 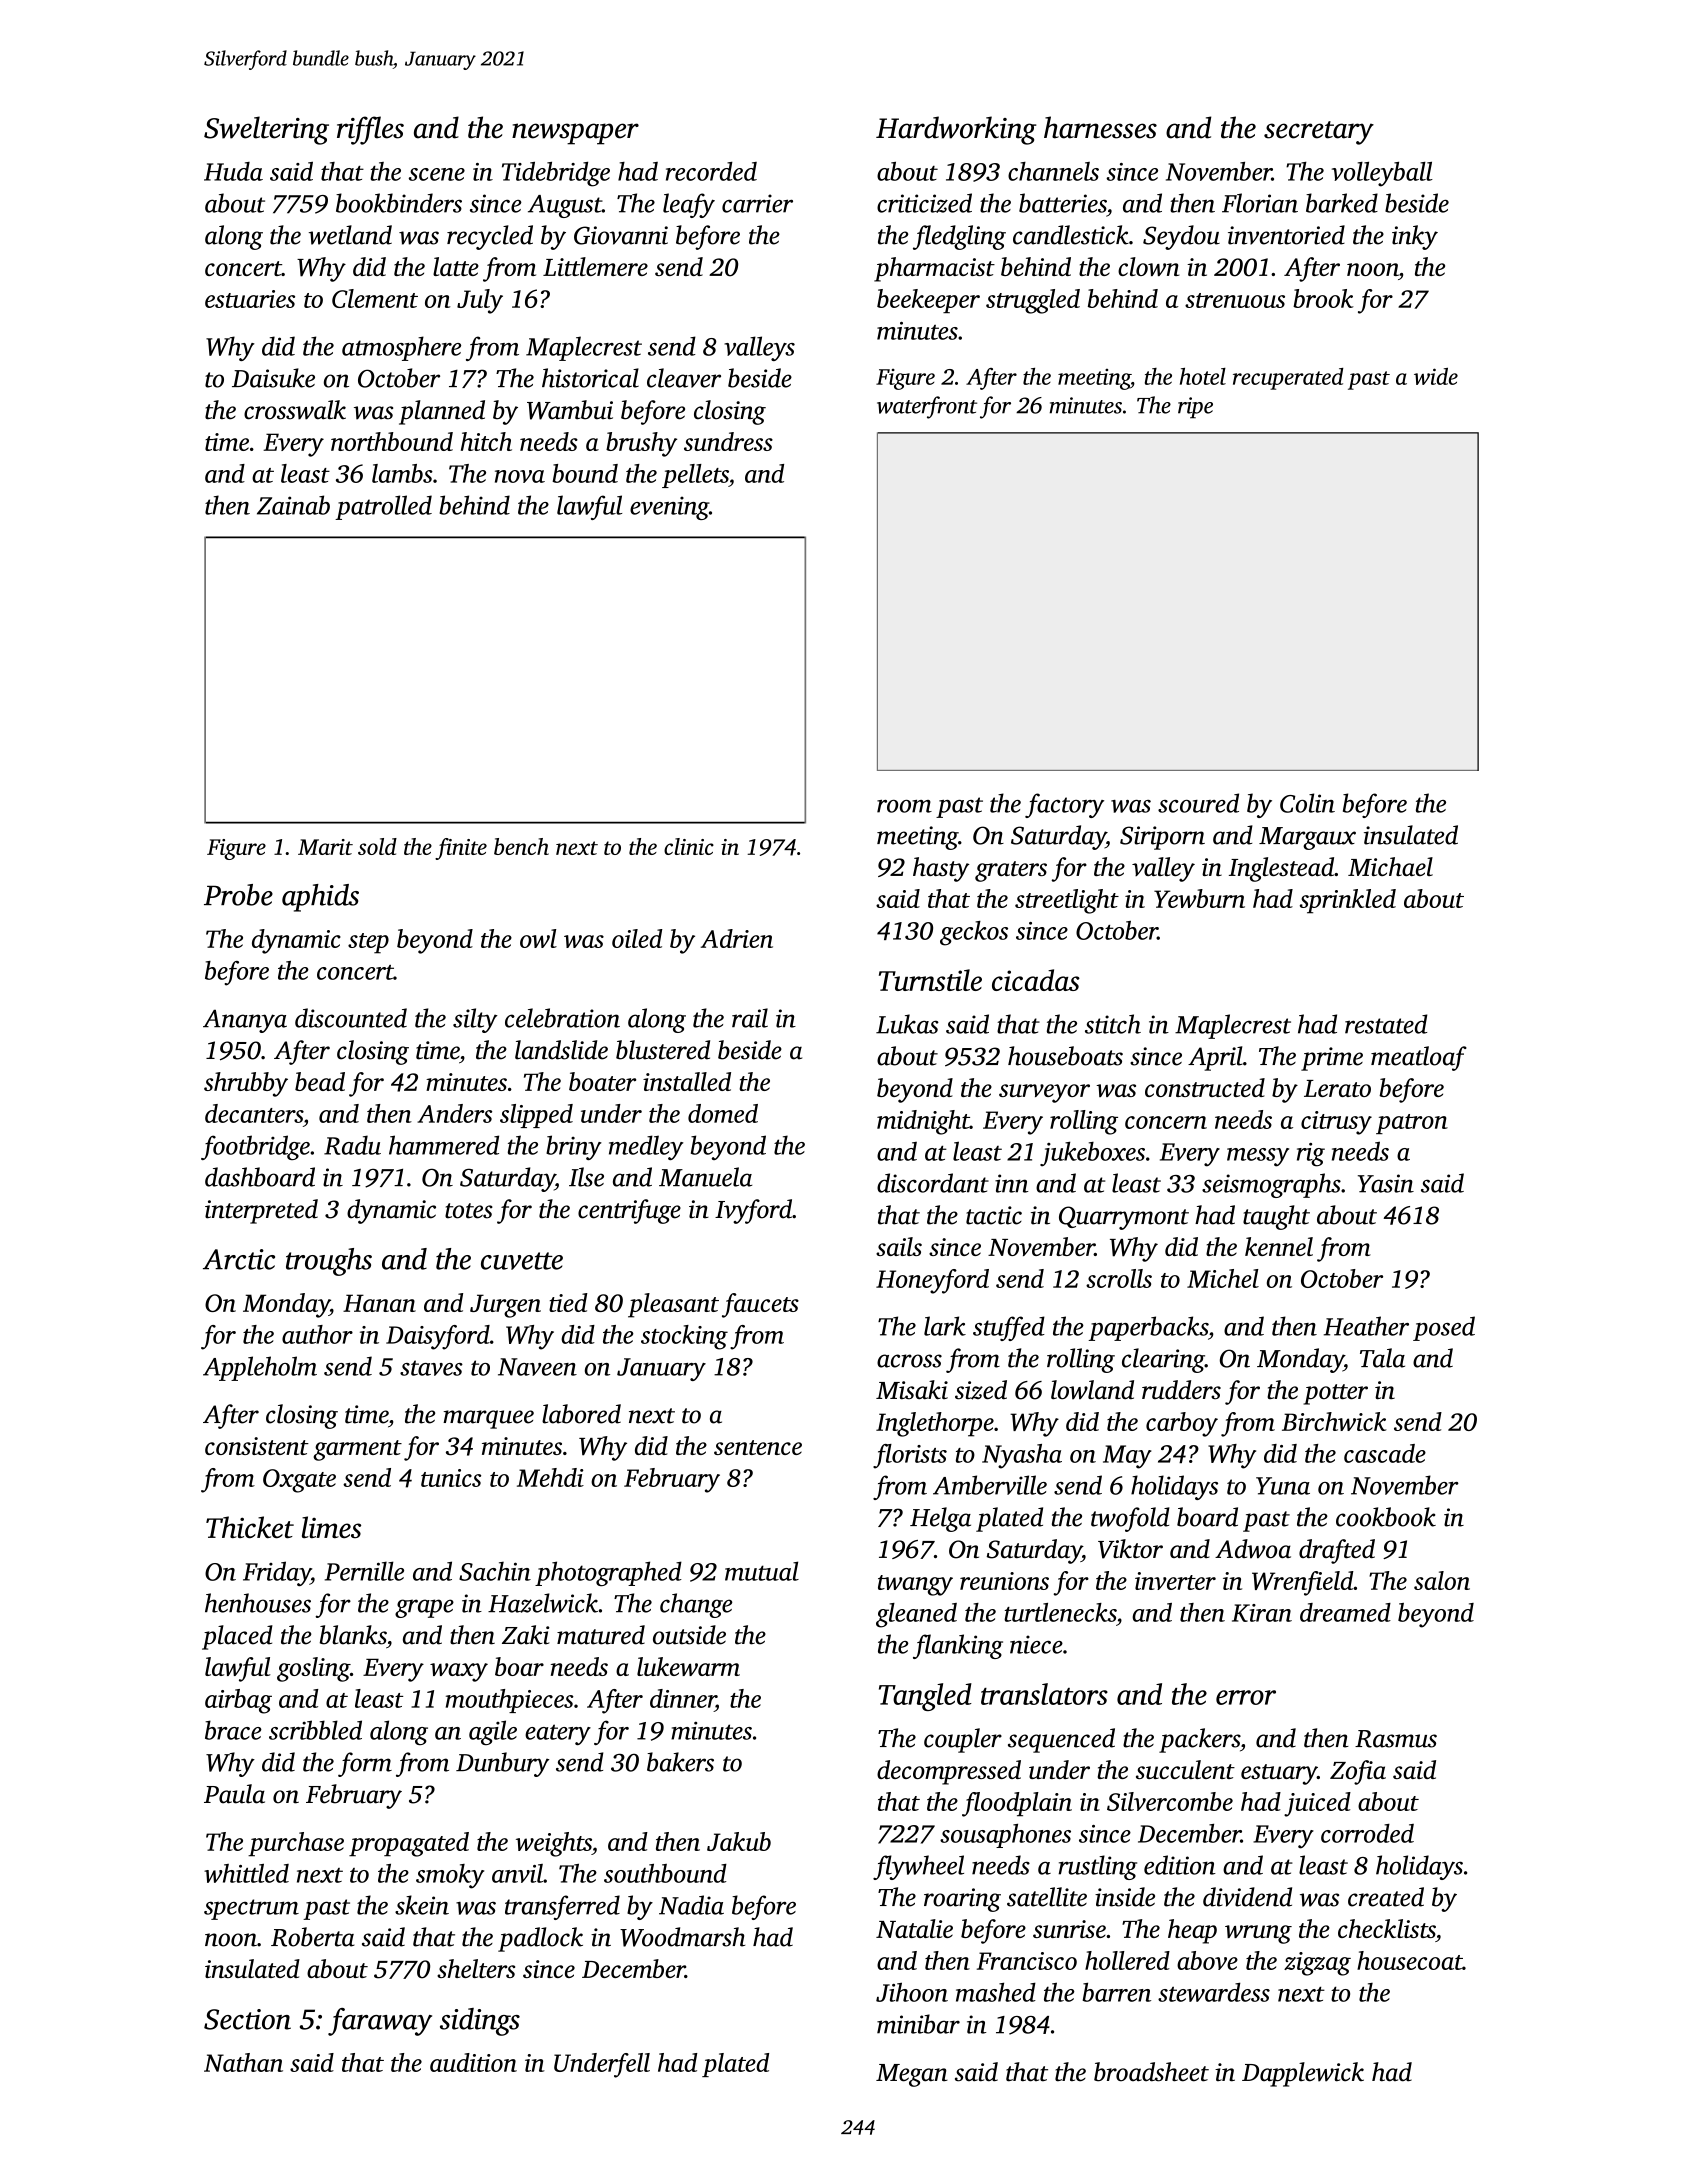 What do you see at coordinates (273, 378) in the screenshot?
I see `Daisuke` at bounding box center [273, 378].
